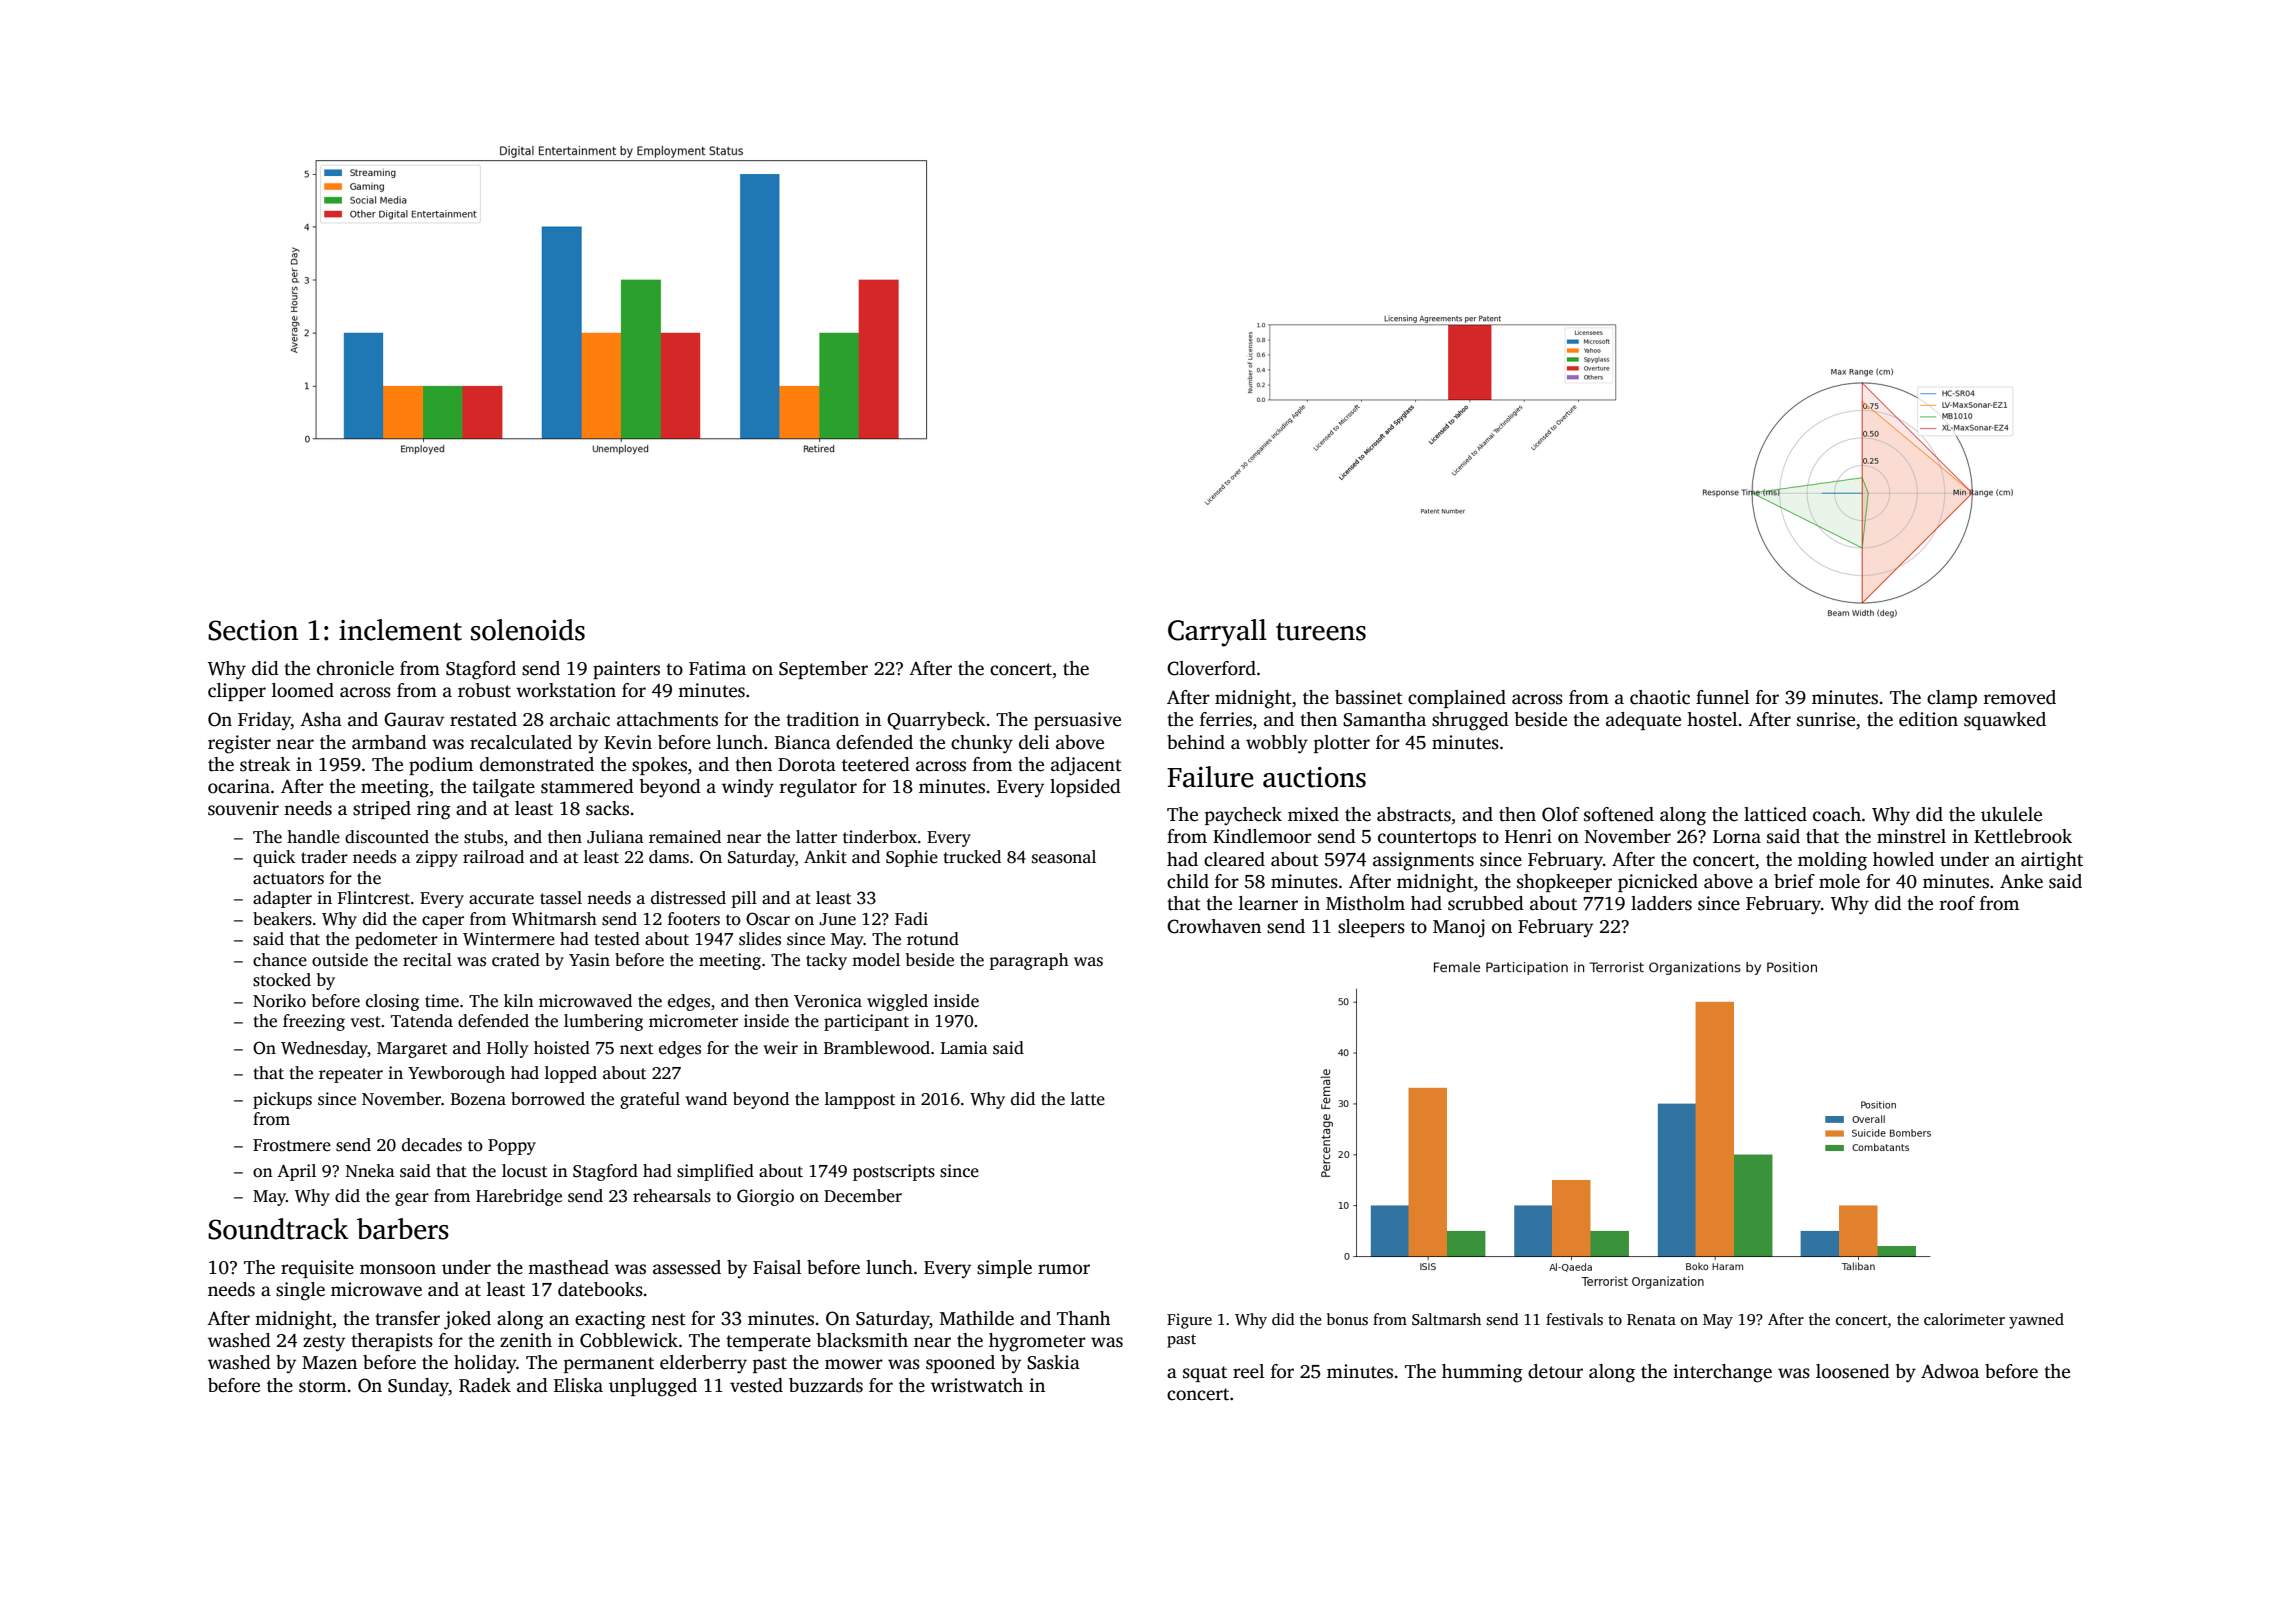  What do you see at coordinates (668, 1319) in the image?
I see `nest` at bounding box center [668, 1319].
